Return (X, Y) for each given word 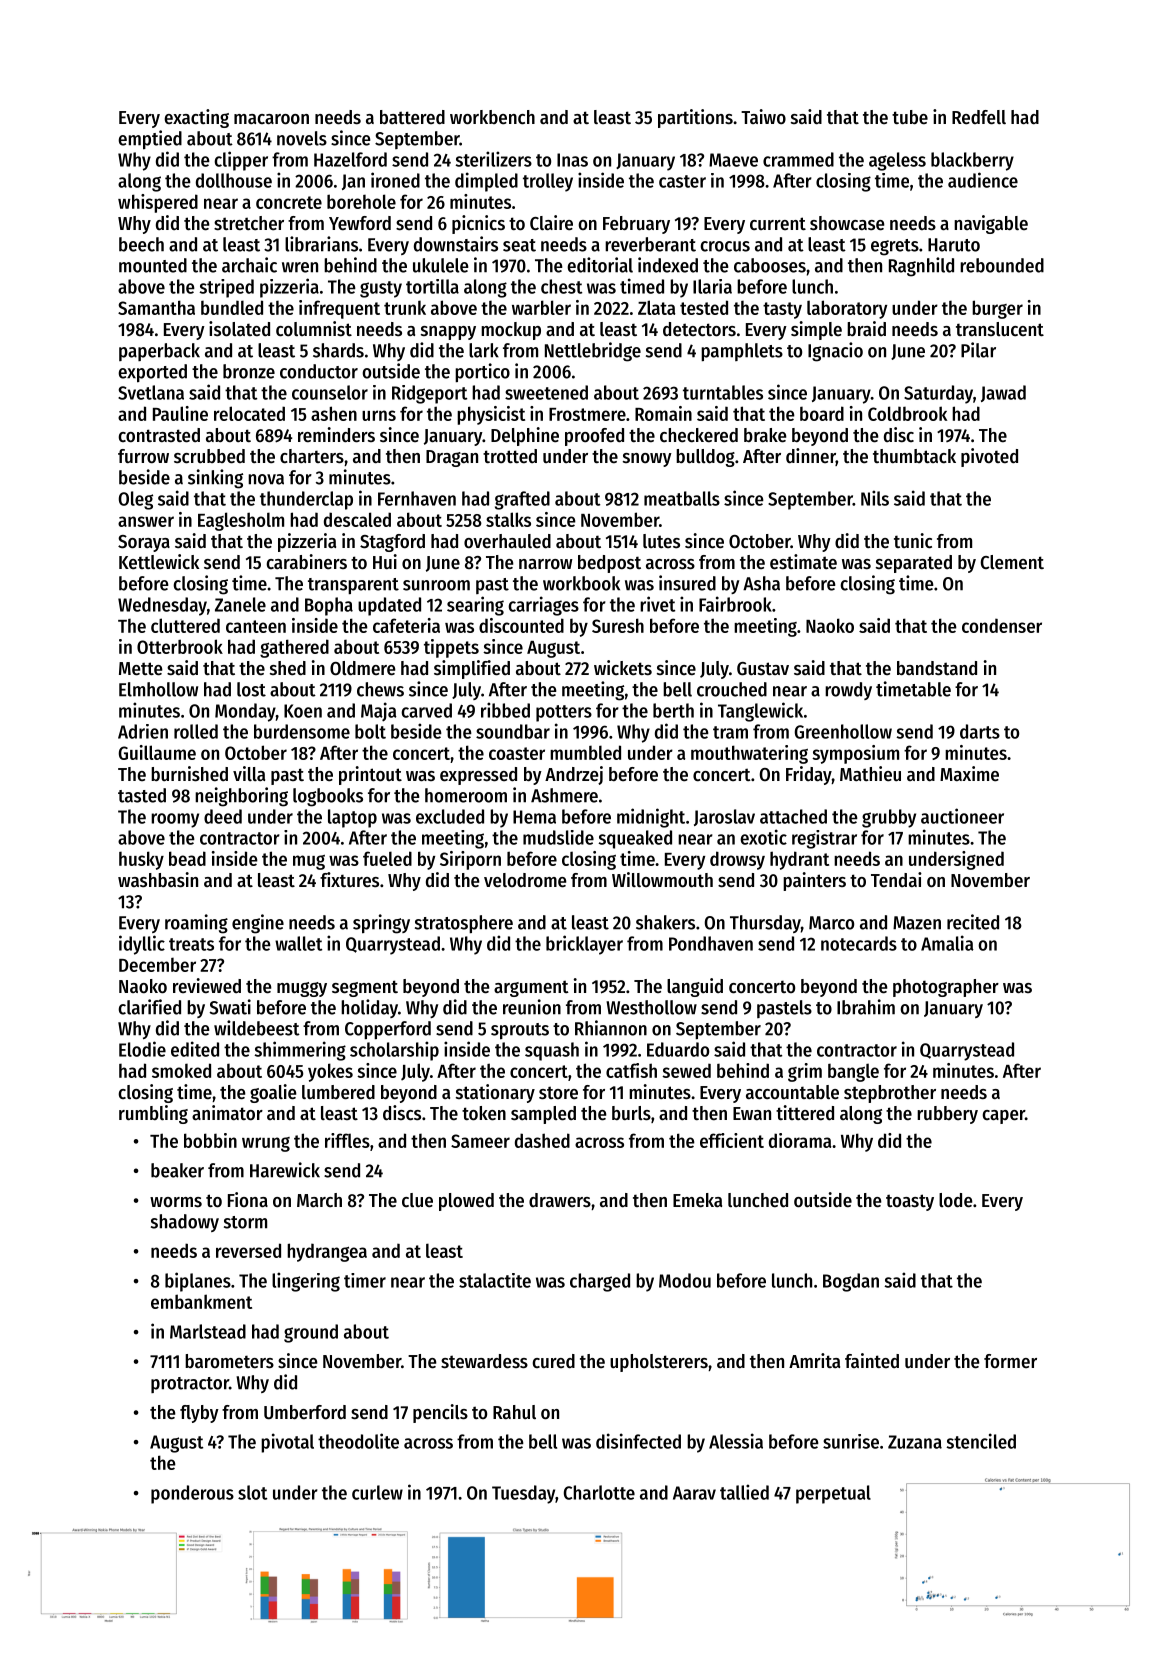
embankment (201, 1301)
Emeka (697, 1200)
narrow (546, 564)
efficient (732, 1140)
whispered (158, 203)
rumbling (153, 1114)
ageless (897, 161)
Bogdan (851, 1282)
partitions (695, 118)
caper (1003, 1117)
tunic (913, 541)
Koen (303, 711)
